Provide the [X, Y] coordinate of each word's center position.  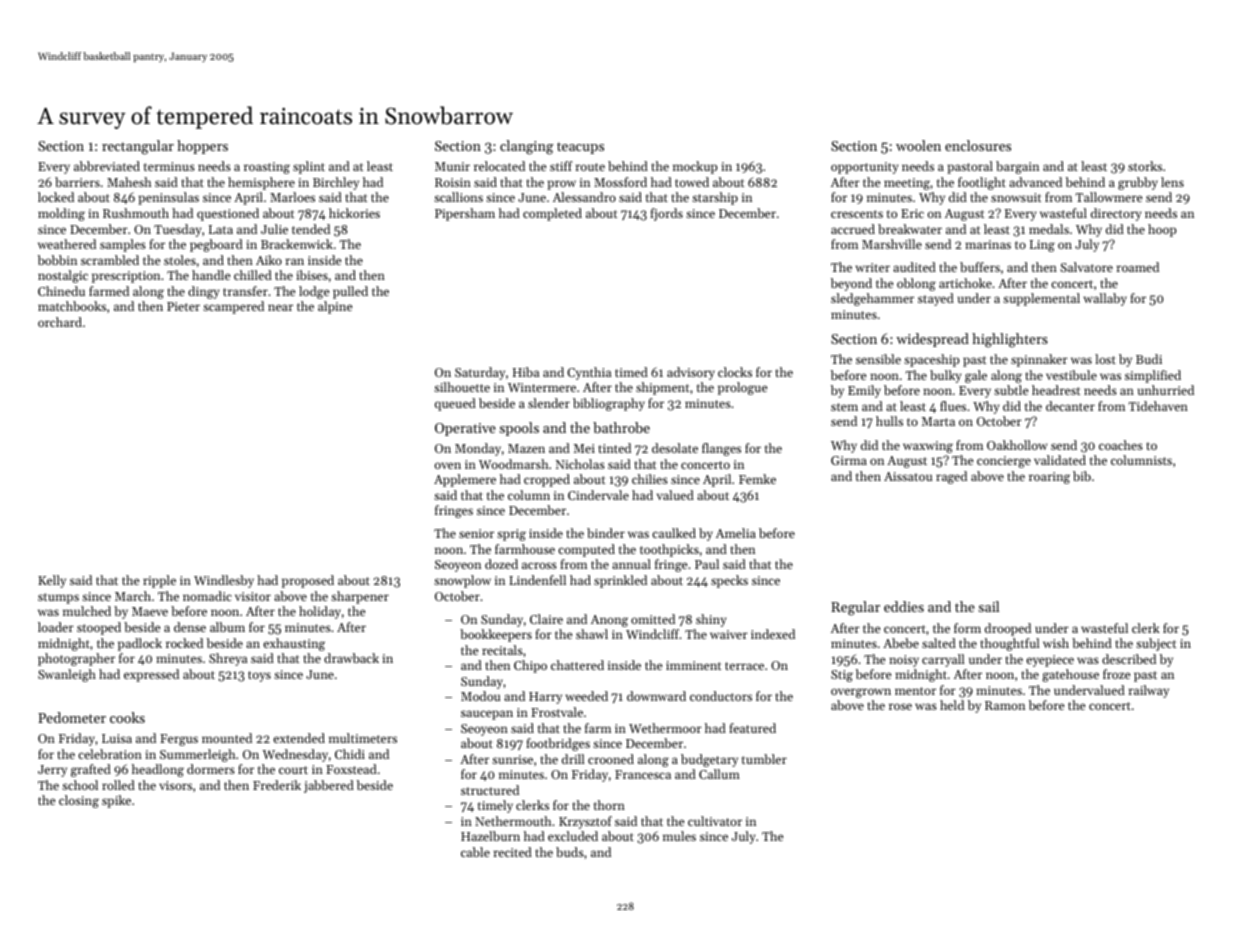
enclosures [978, 145]
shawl [592, 634]
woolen [918, 145]
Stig [842, 676]
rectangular [138, 147]
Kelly [52, 581]
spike [116, 801]
